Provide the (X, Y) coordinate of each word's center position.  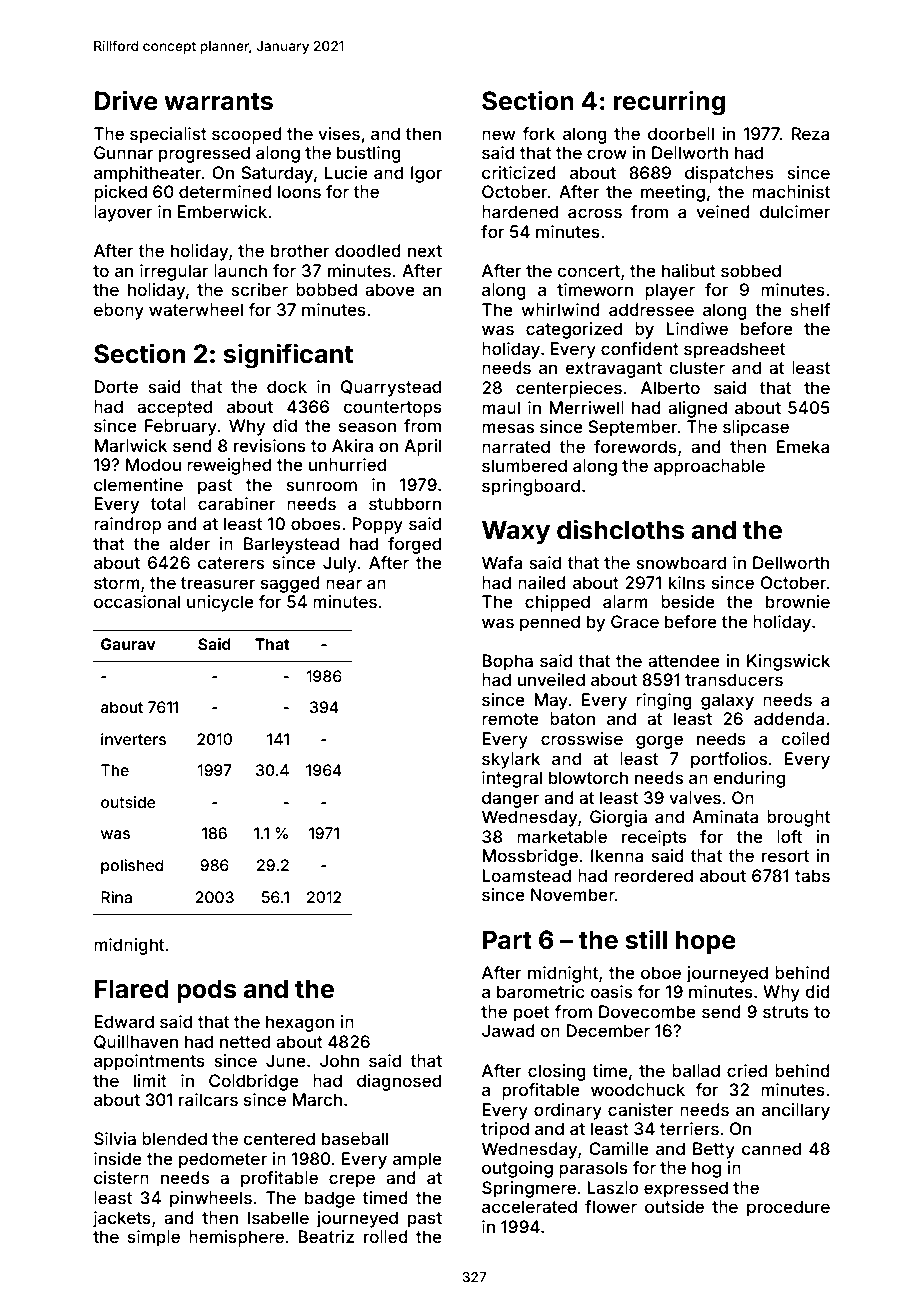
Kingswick (788, 662)
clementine (138, 484)
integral (512, 779)
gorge (659, 742)
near (344, 584)
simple (154, 1238)
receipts (654, 838)
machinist (791, 191)
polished (132, 866)
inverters (133, 739)
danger (510, 799)
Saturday (277, 174)
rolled (386, 1236)
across (595, 213)
